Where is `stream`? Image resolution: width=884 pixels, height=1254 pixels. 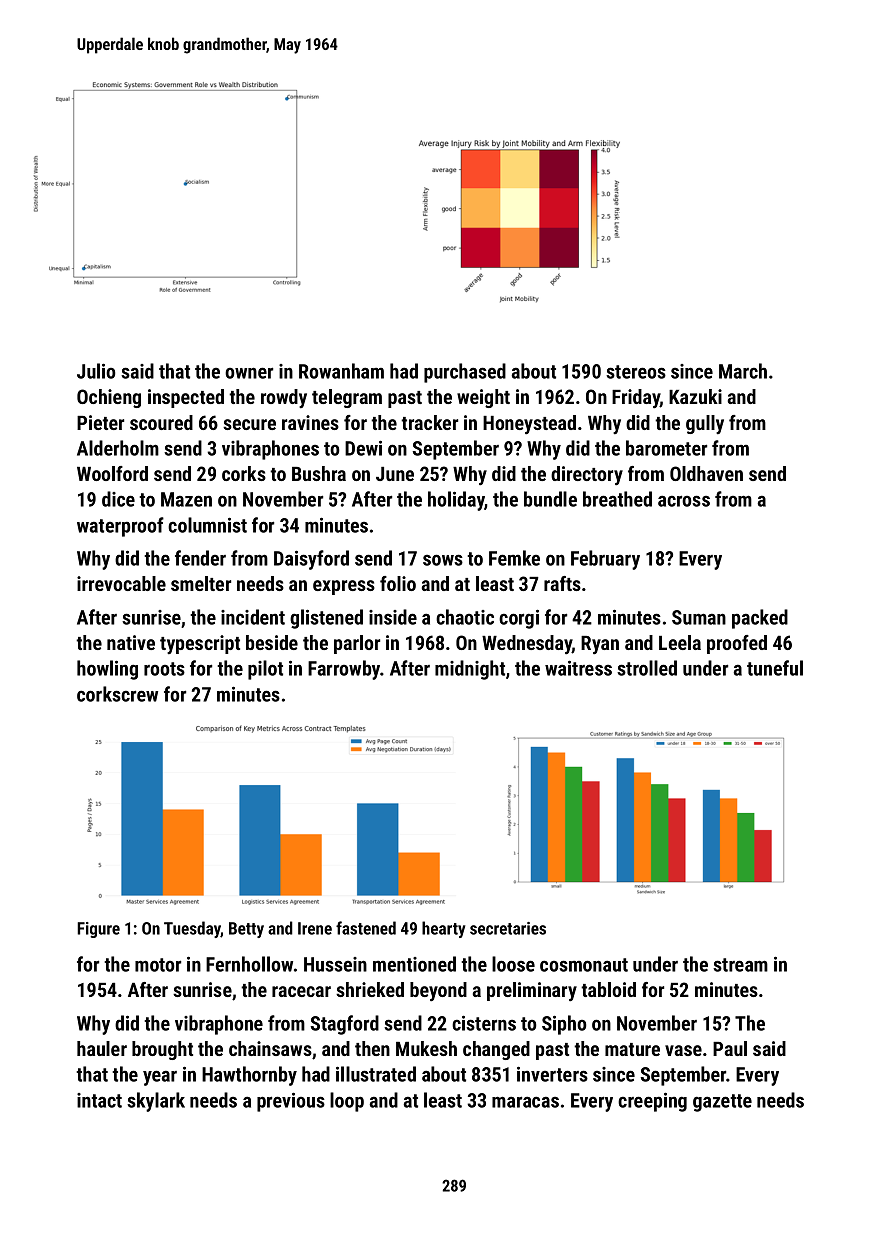 stream is located at coordinates (740, 965).
